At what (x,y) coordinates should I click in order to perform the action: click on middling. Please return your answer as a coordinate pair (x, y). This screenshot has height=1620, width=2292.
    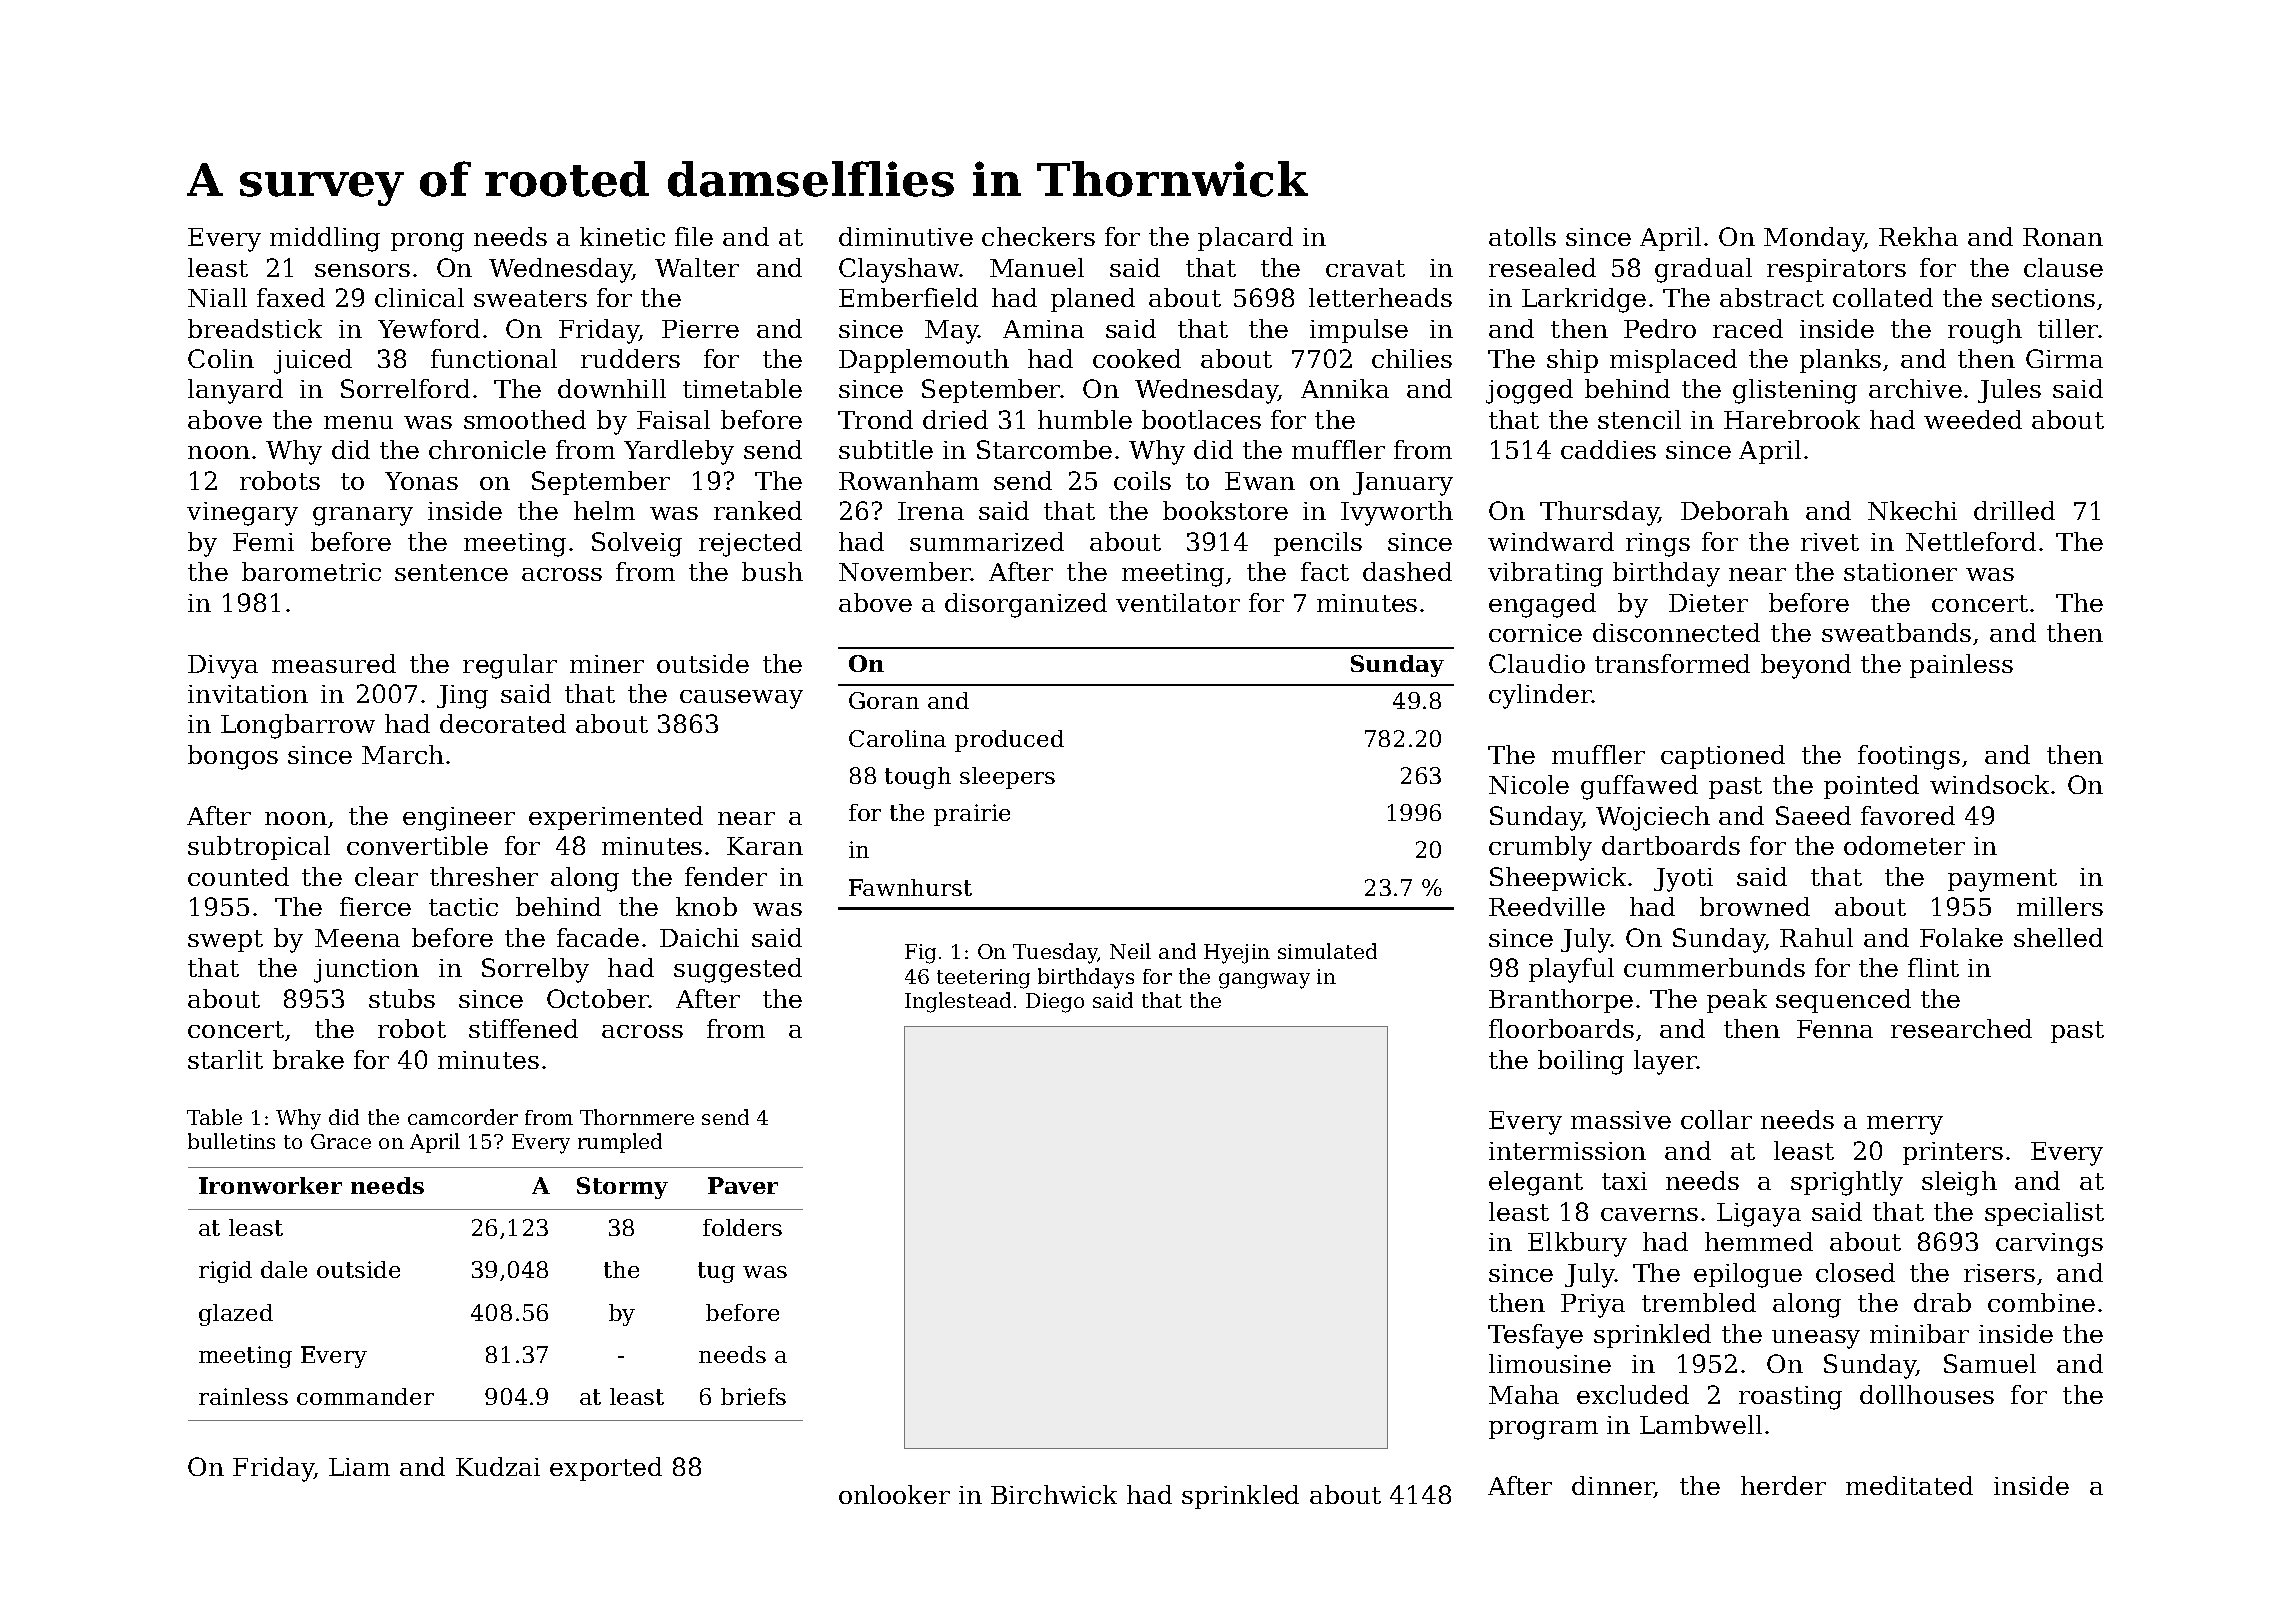
    Looking at the image, I should click on (325, 239).
